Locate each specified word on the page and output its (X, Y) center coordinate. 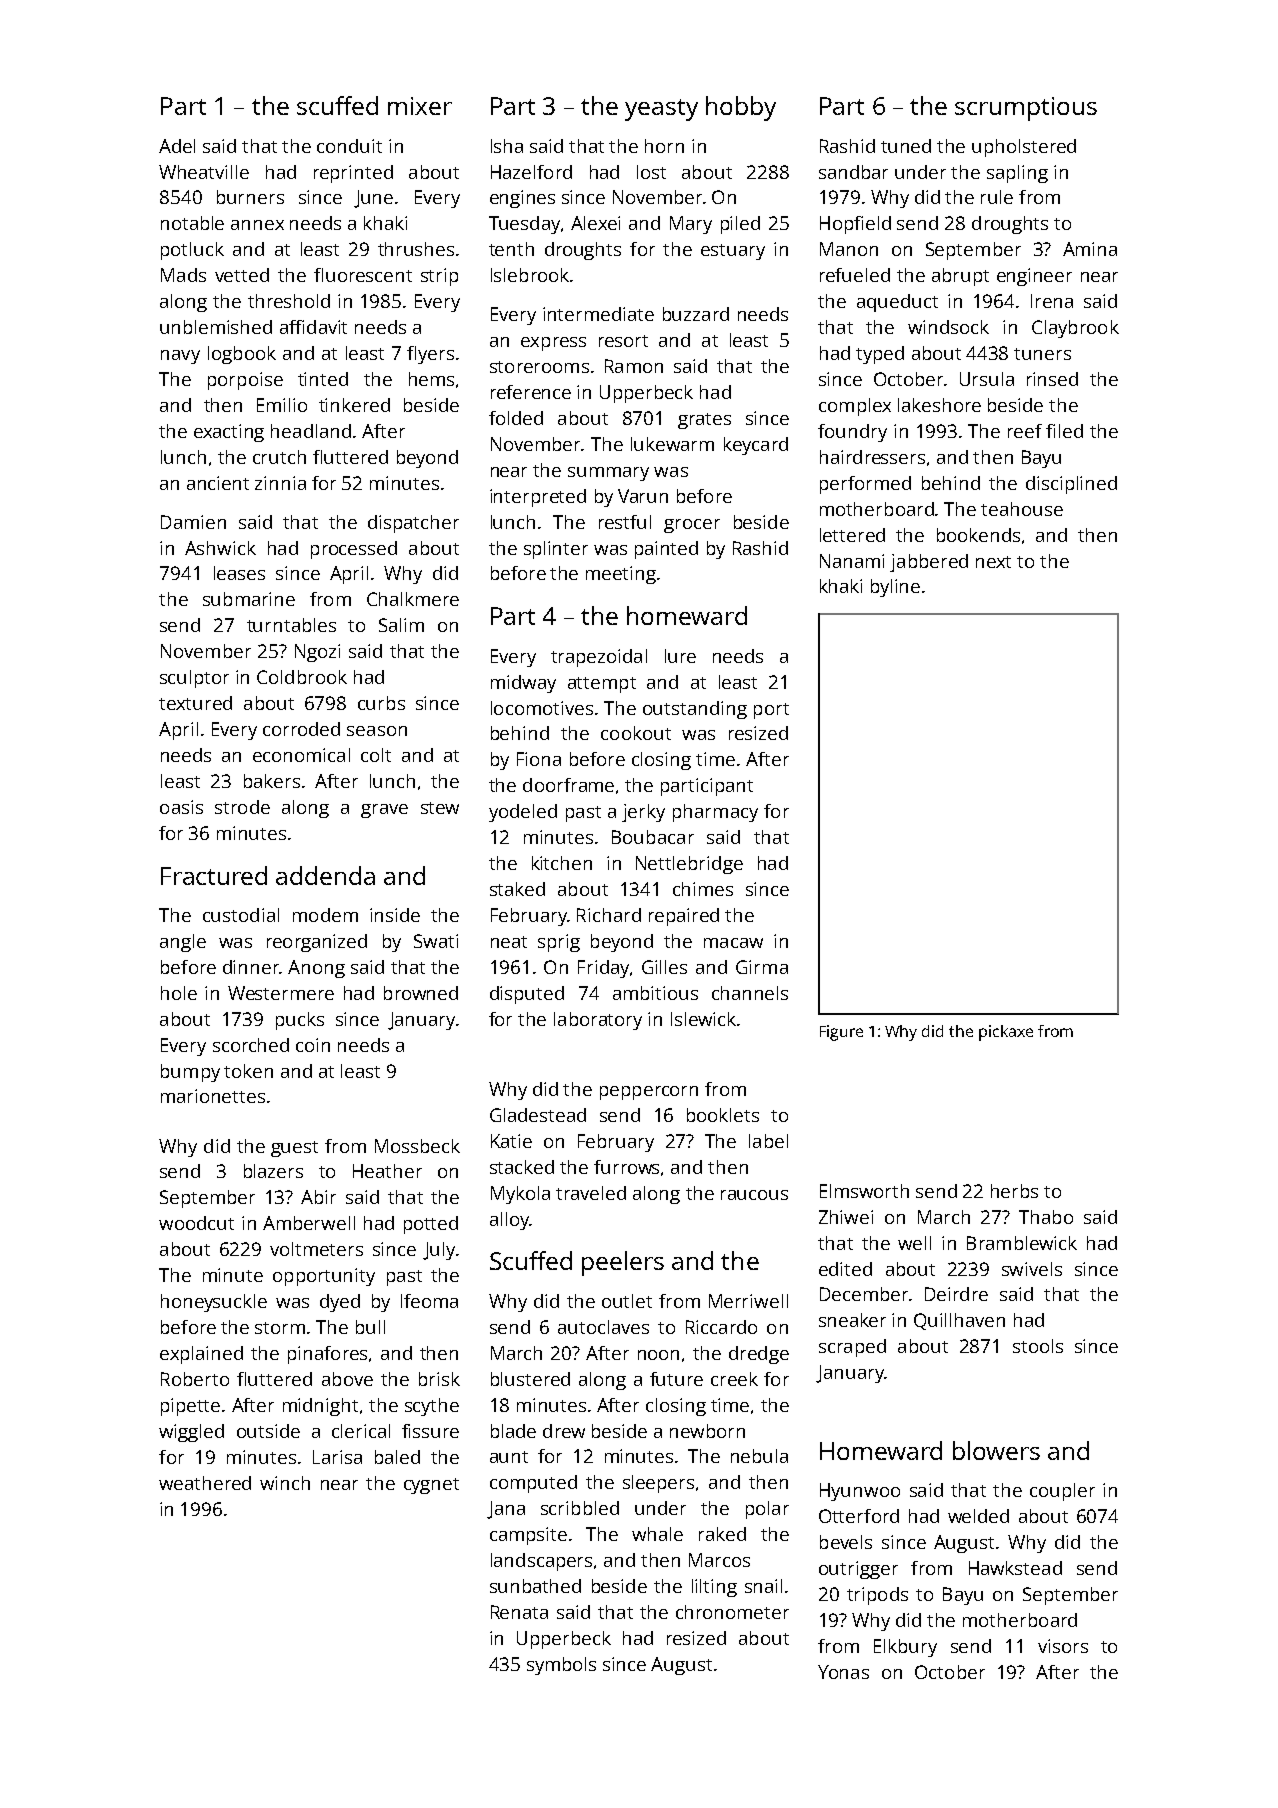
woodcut (196, 1223)
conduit (349, 146)
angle (183, 943)
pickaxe (1006, 1033)
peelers (623, 1263)
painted (666, 550)
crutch (279, 457)
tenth (511, 249)
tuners (1042, 354)
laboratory (598, 1021)
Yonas (843, 1672)
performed (865, 485)
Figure (841, 1033)
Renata (519, 1612)
